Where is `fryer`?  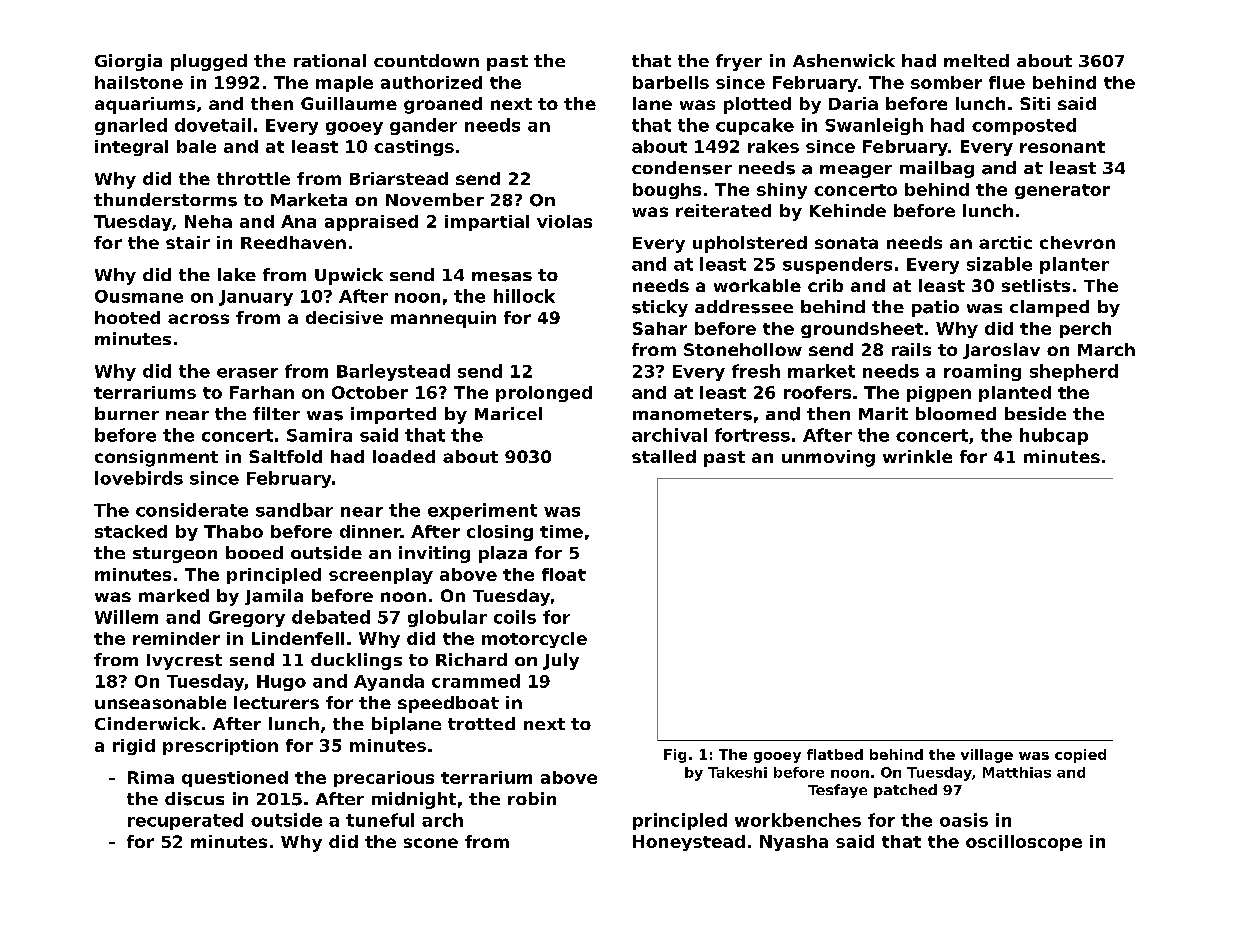
fryer is located at coordinates (739, 62).
